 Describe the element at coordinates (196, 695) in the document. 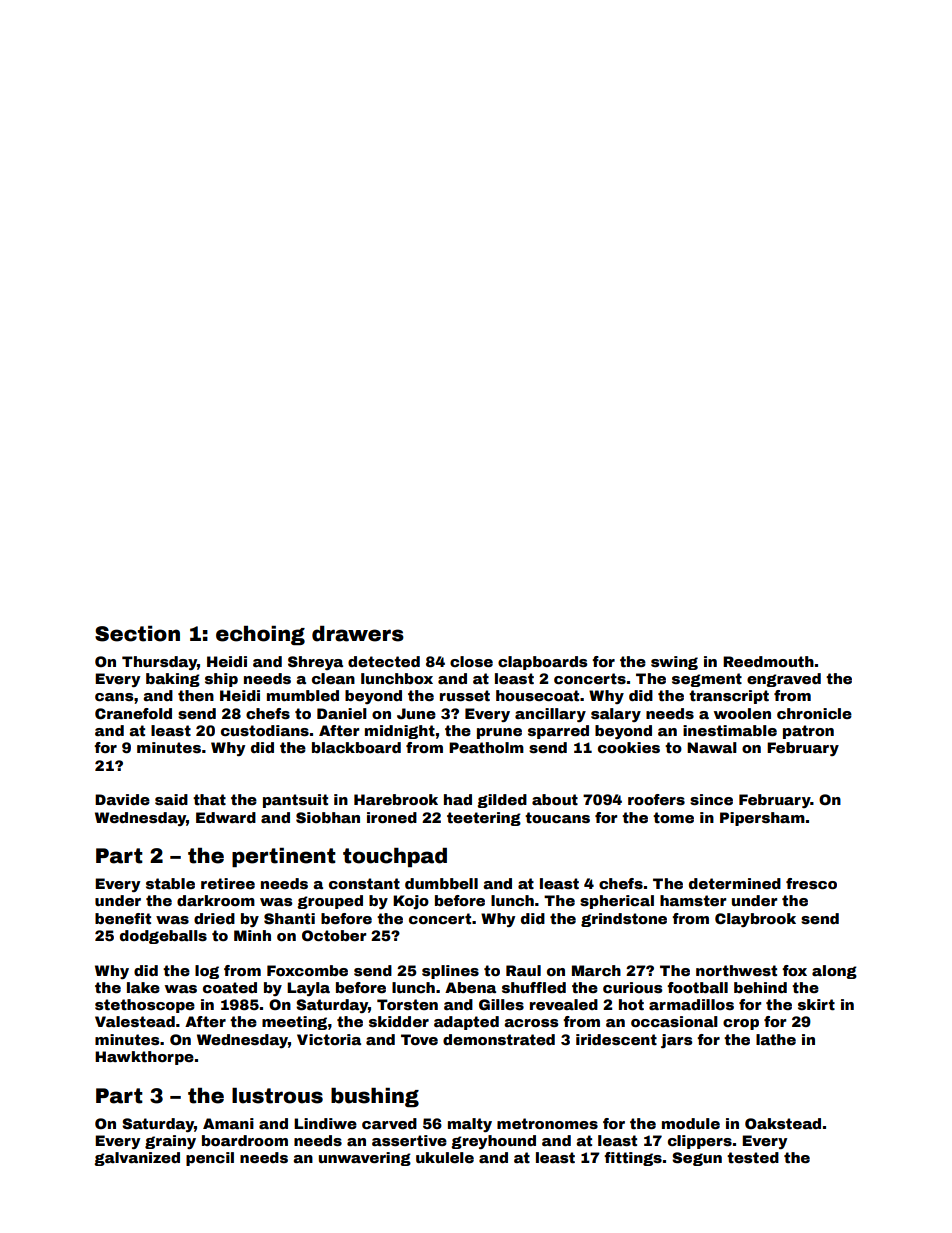

I see `then` at that location.
